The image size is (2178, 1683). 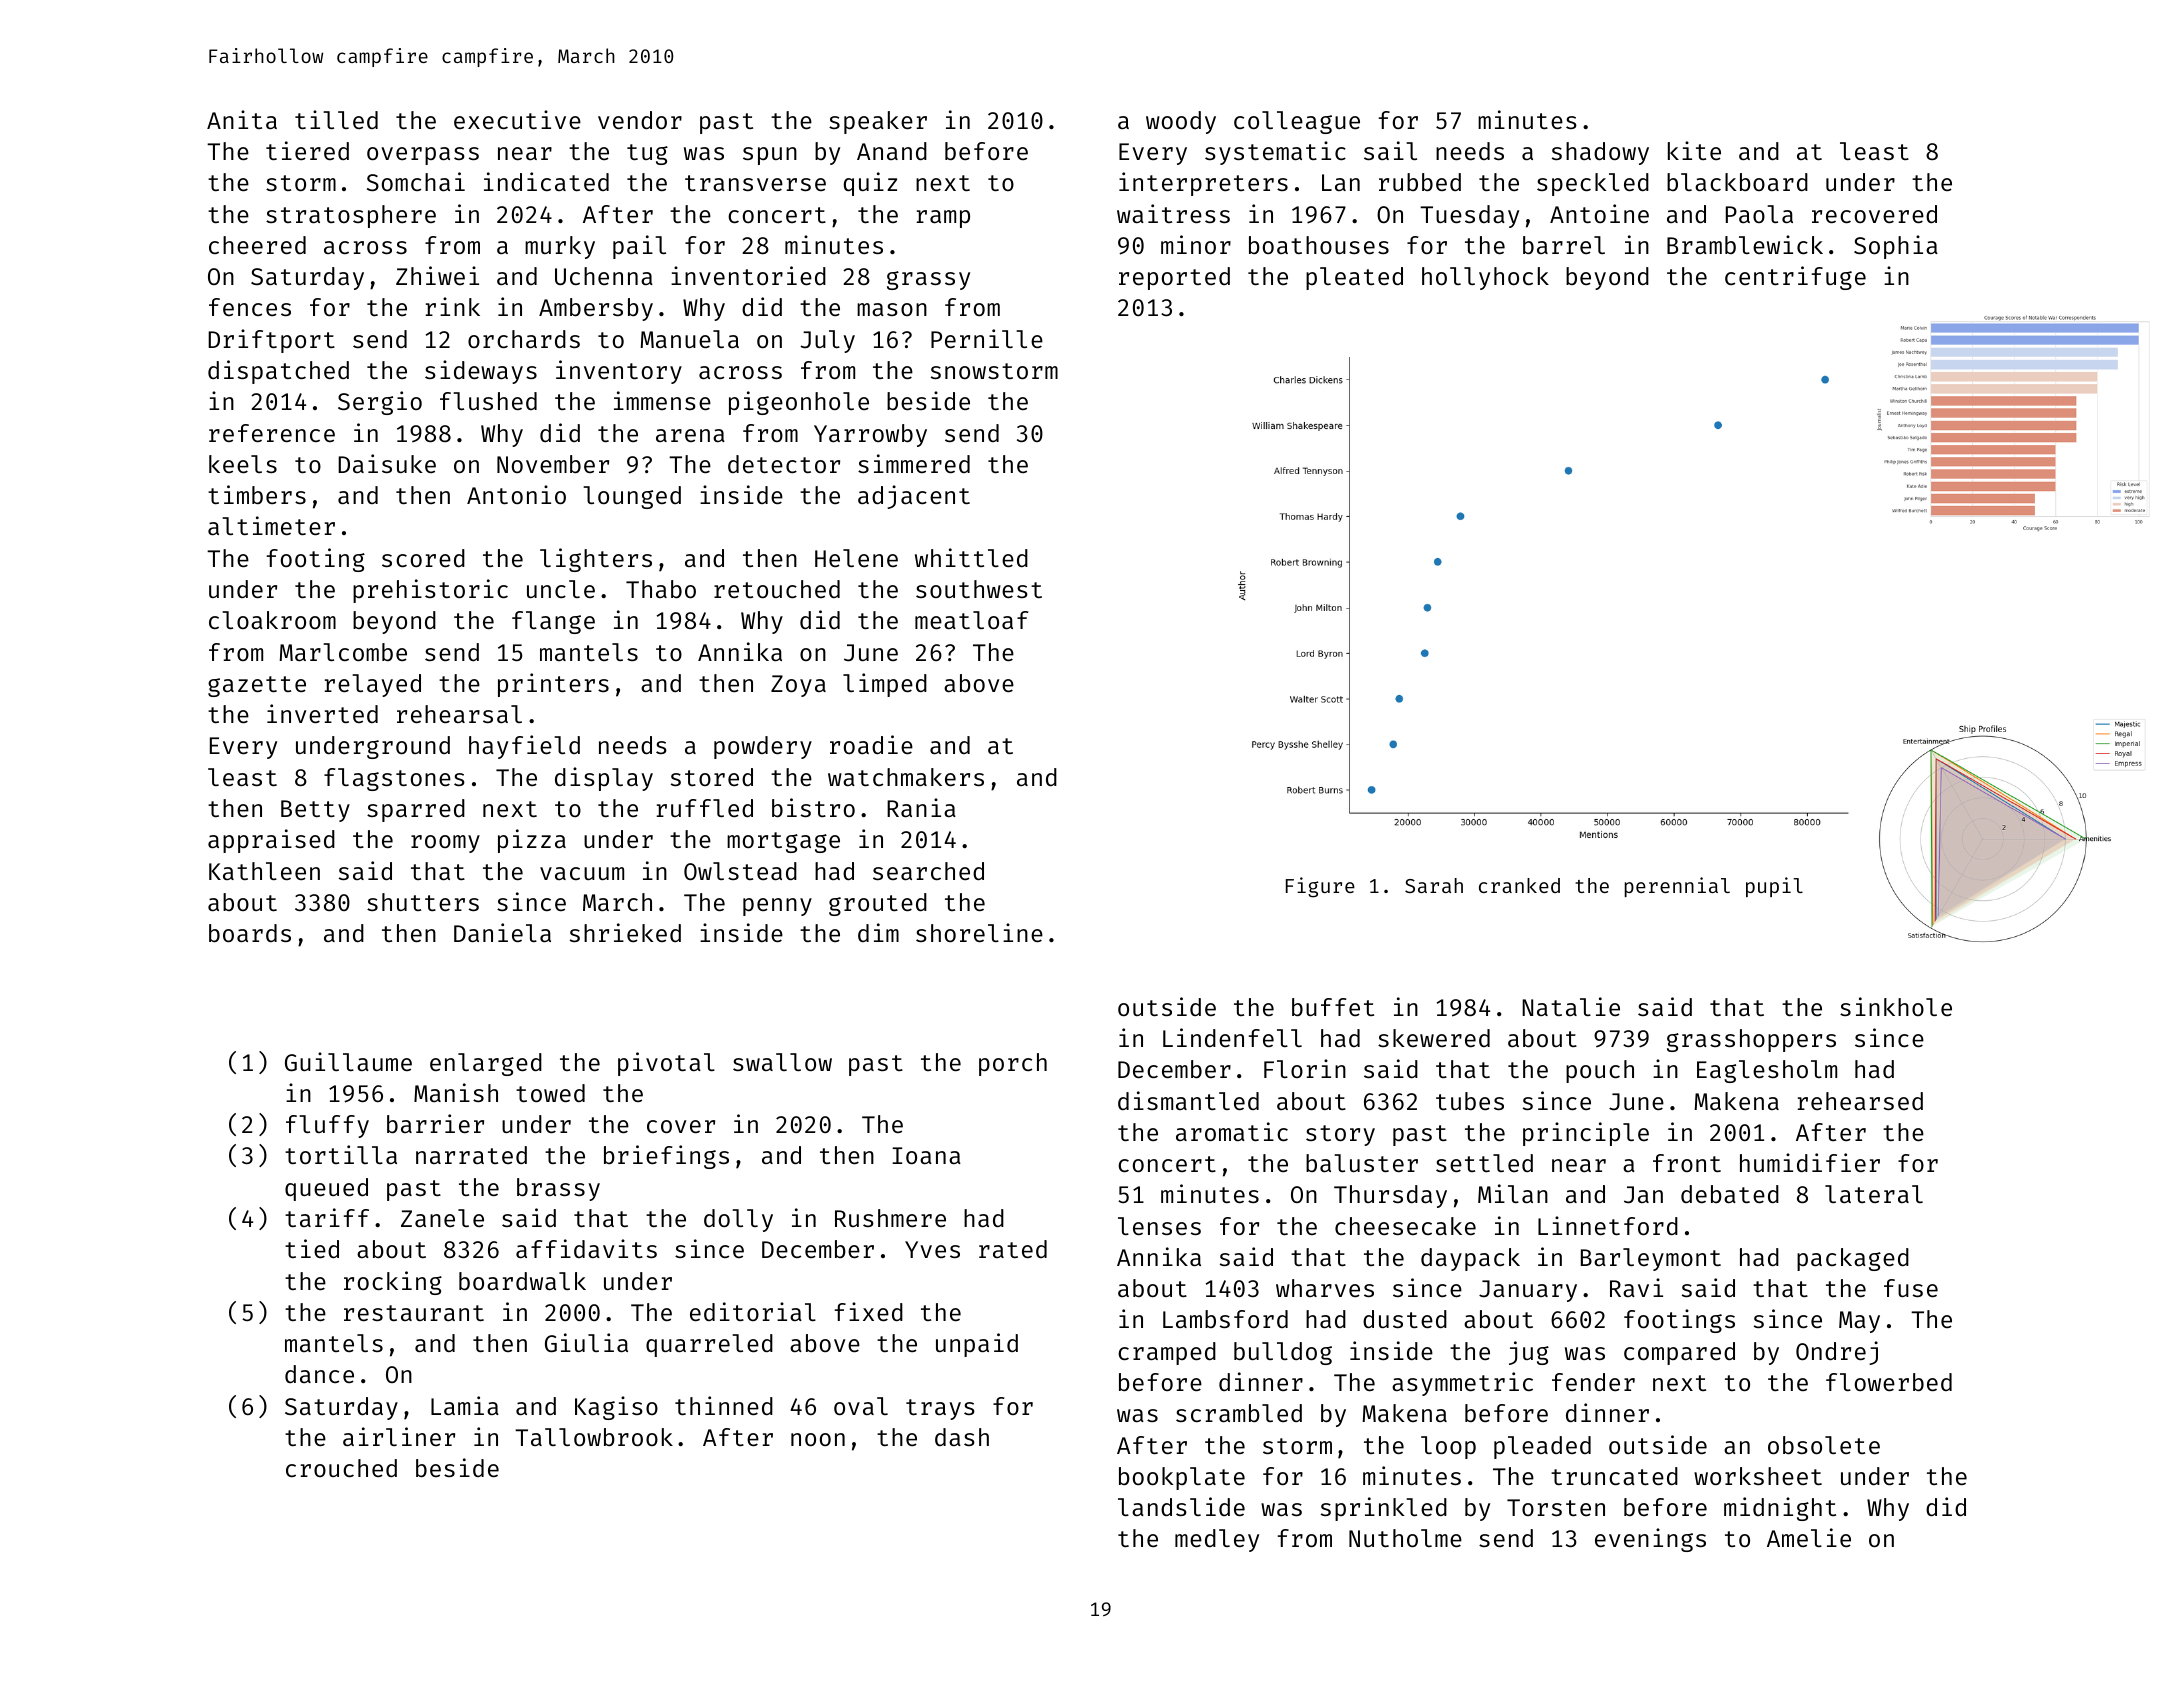 I want to click on colleague, so click(x=1297, y=122).
